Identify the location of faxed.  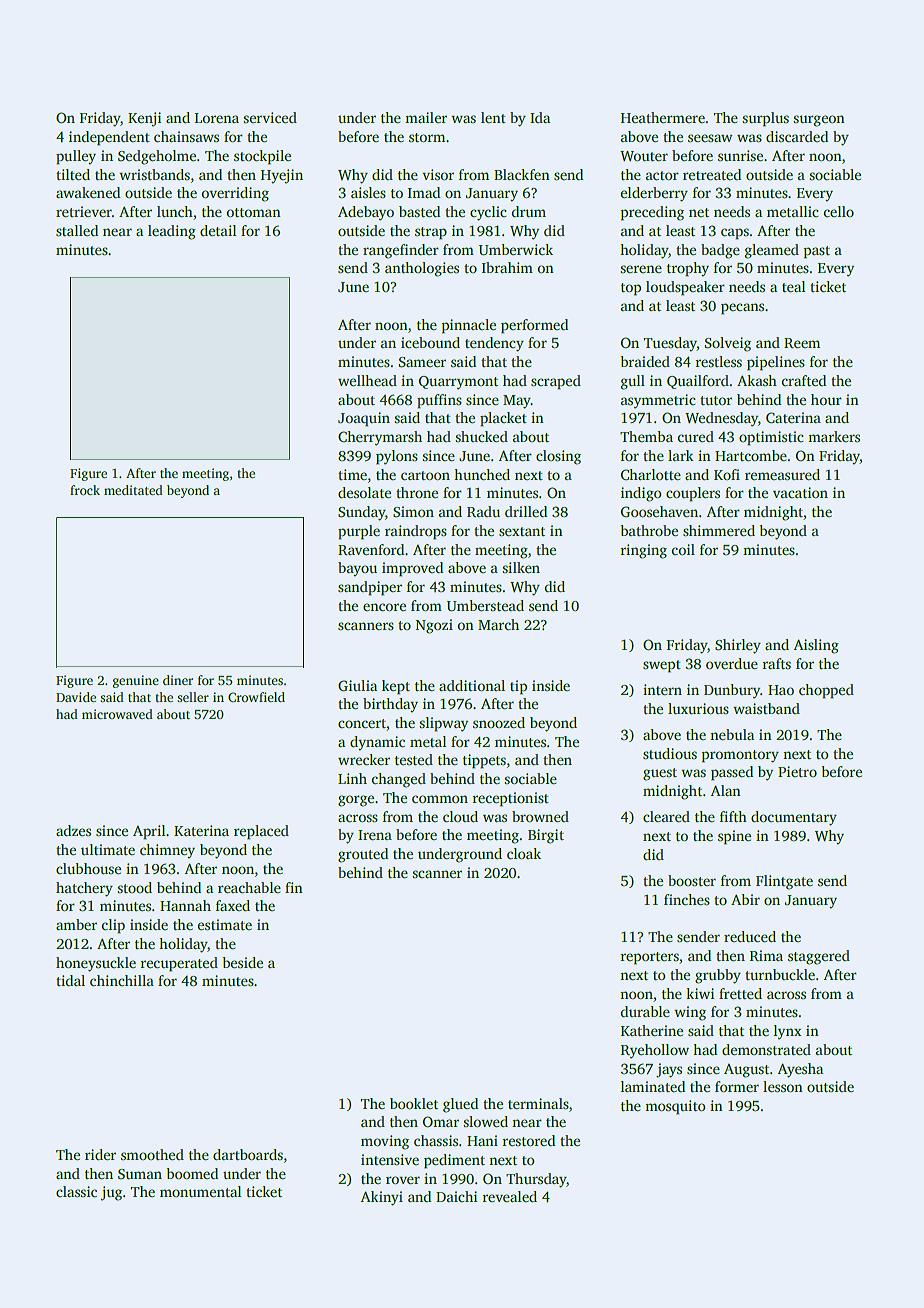
(233, 905).
